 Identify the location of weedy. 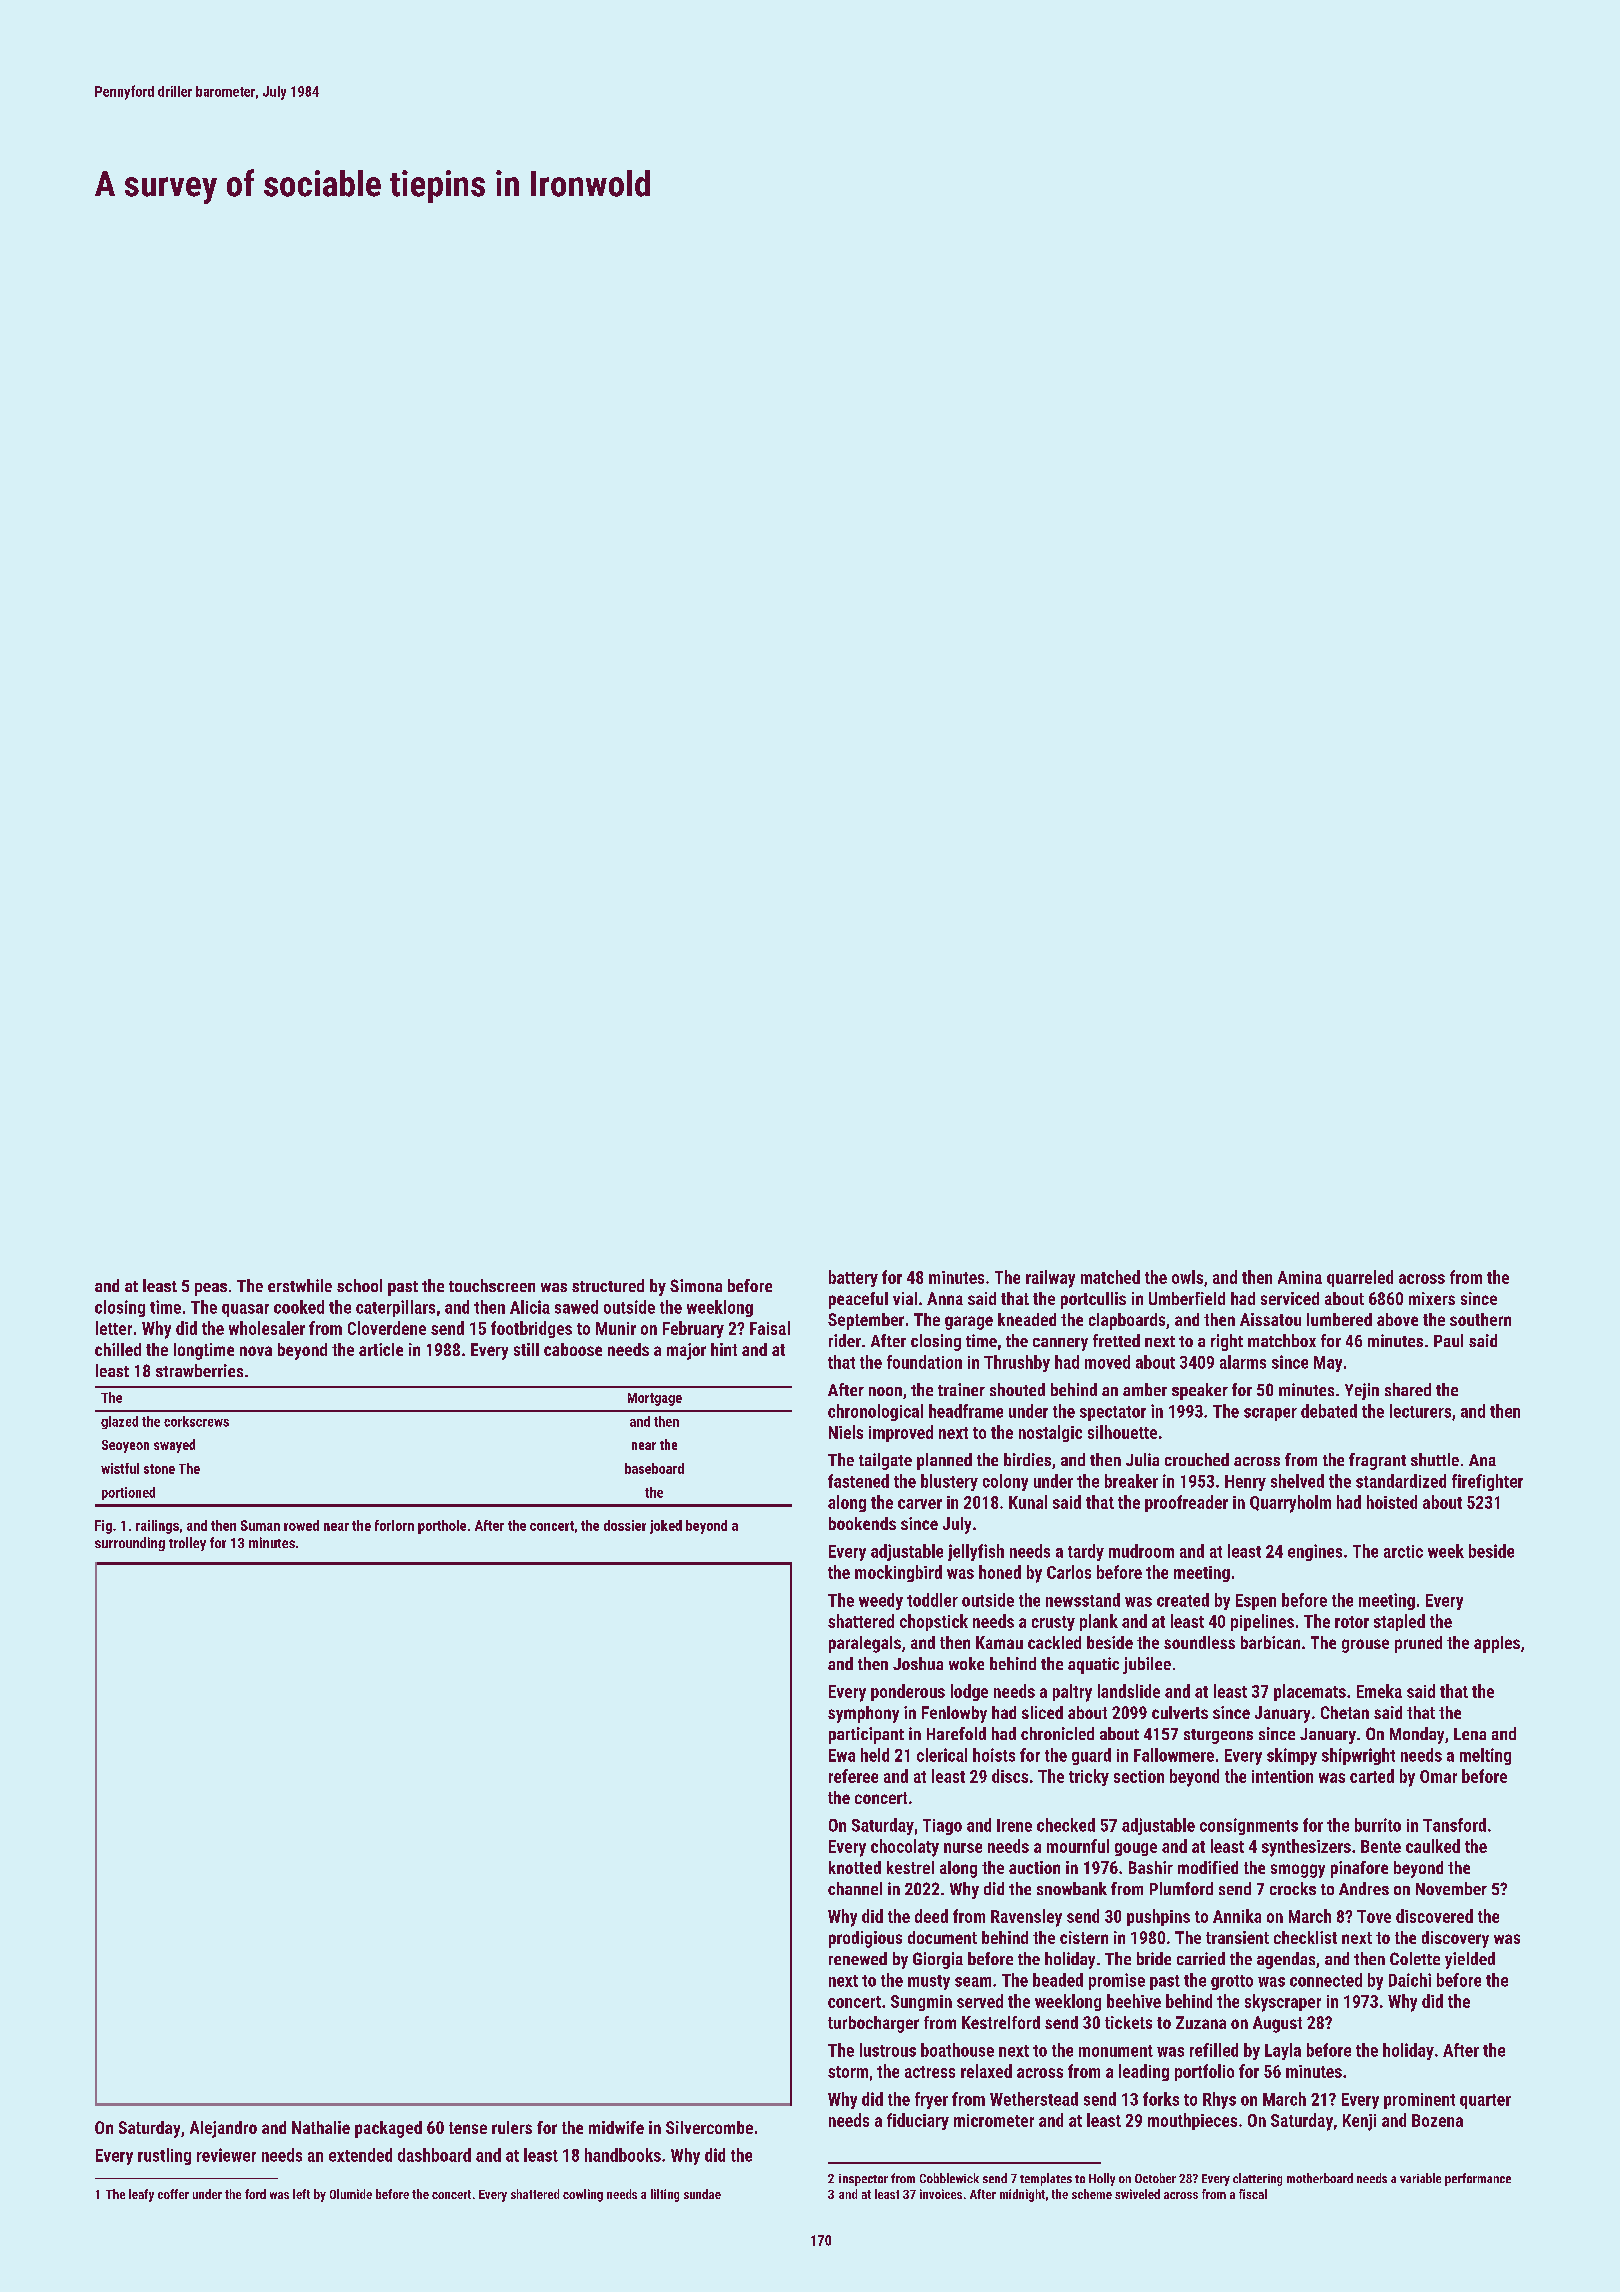
(881, 1601).
